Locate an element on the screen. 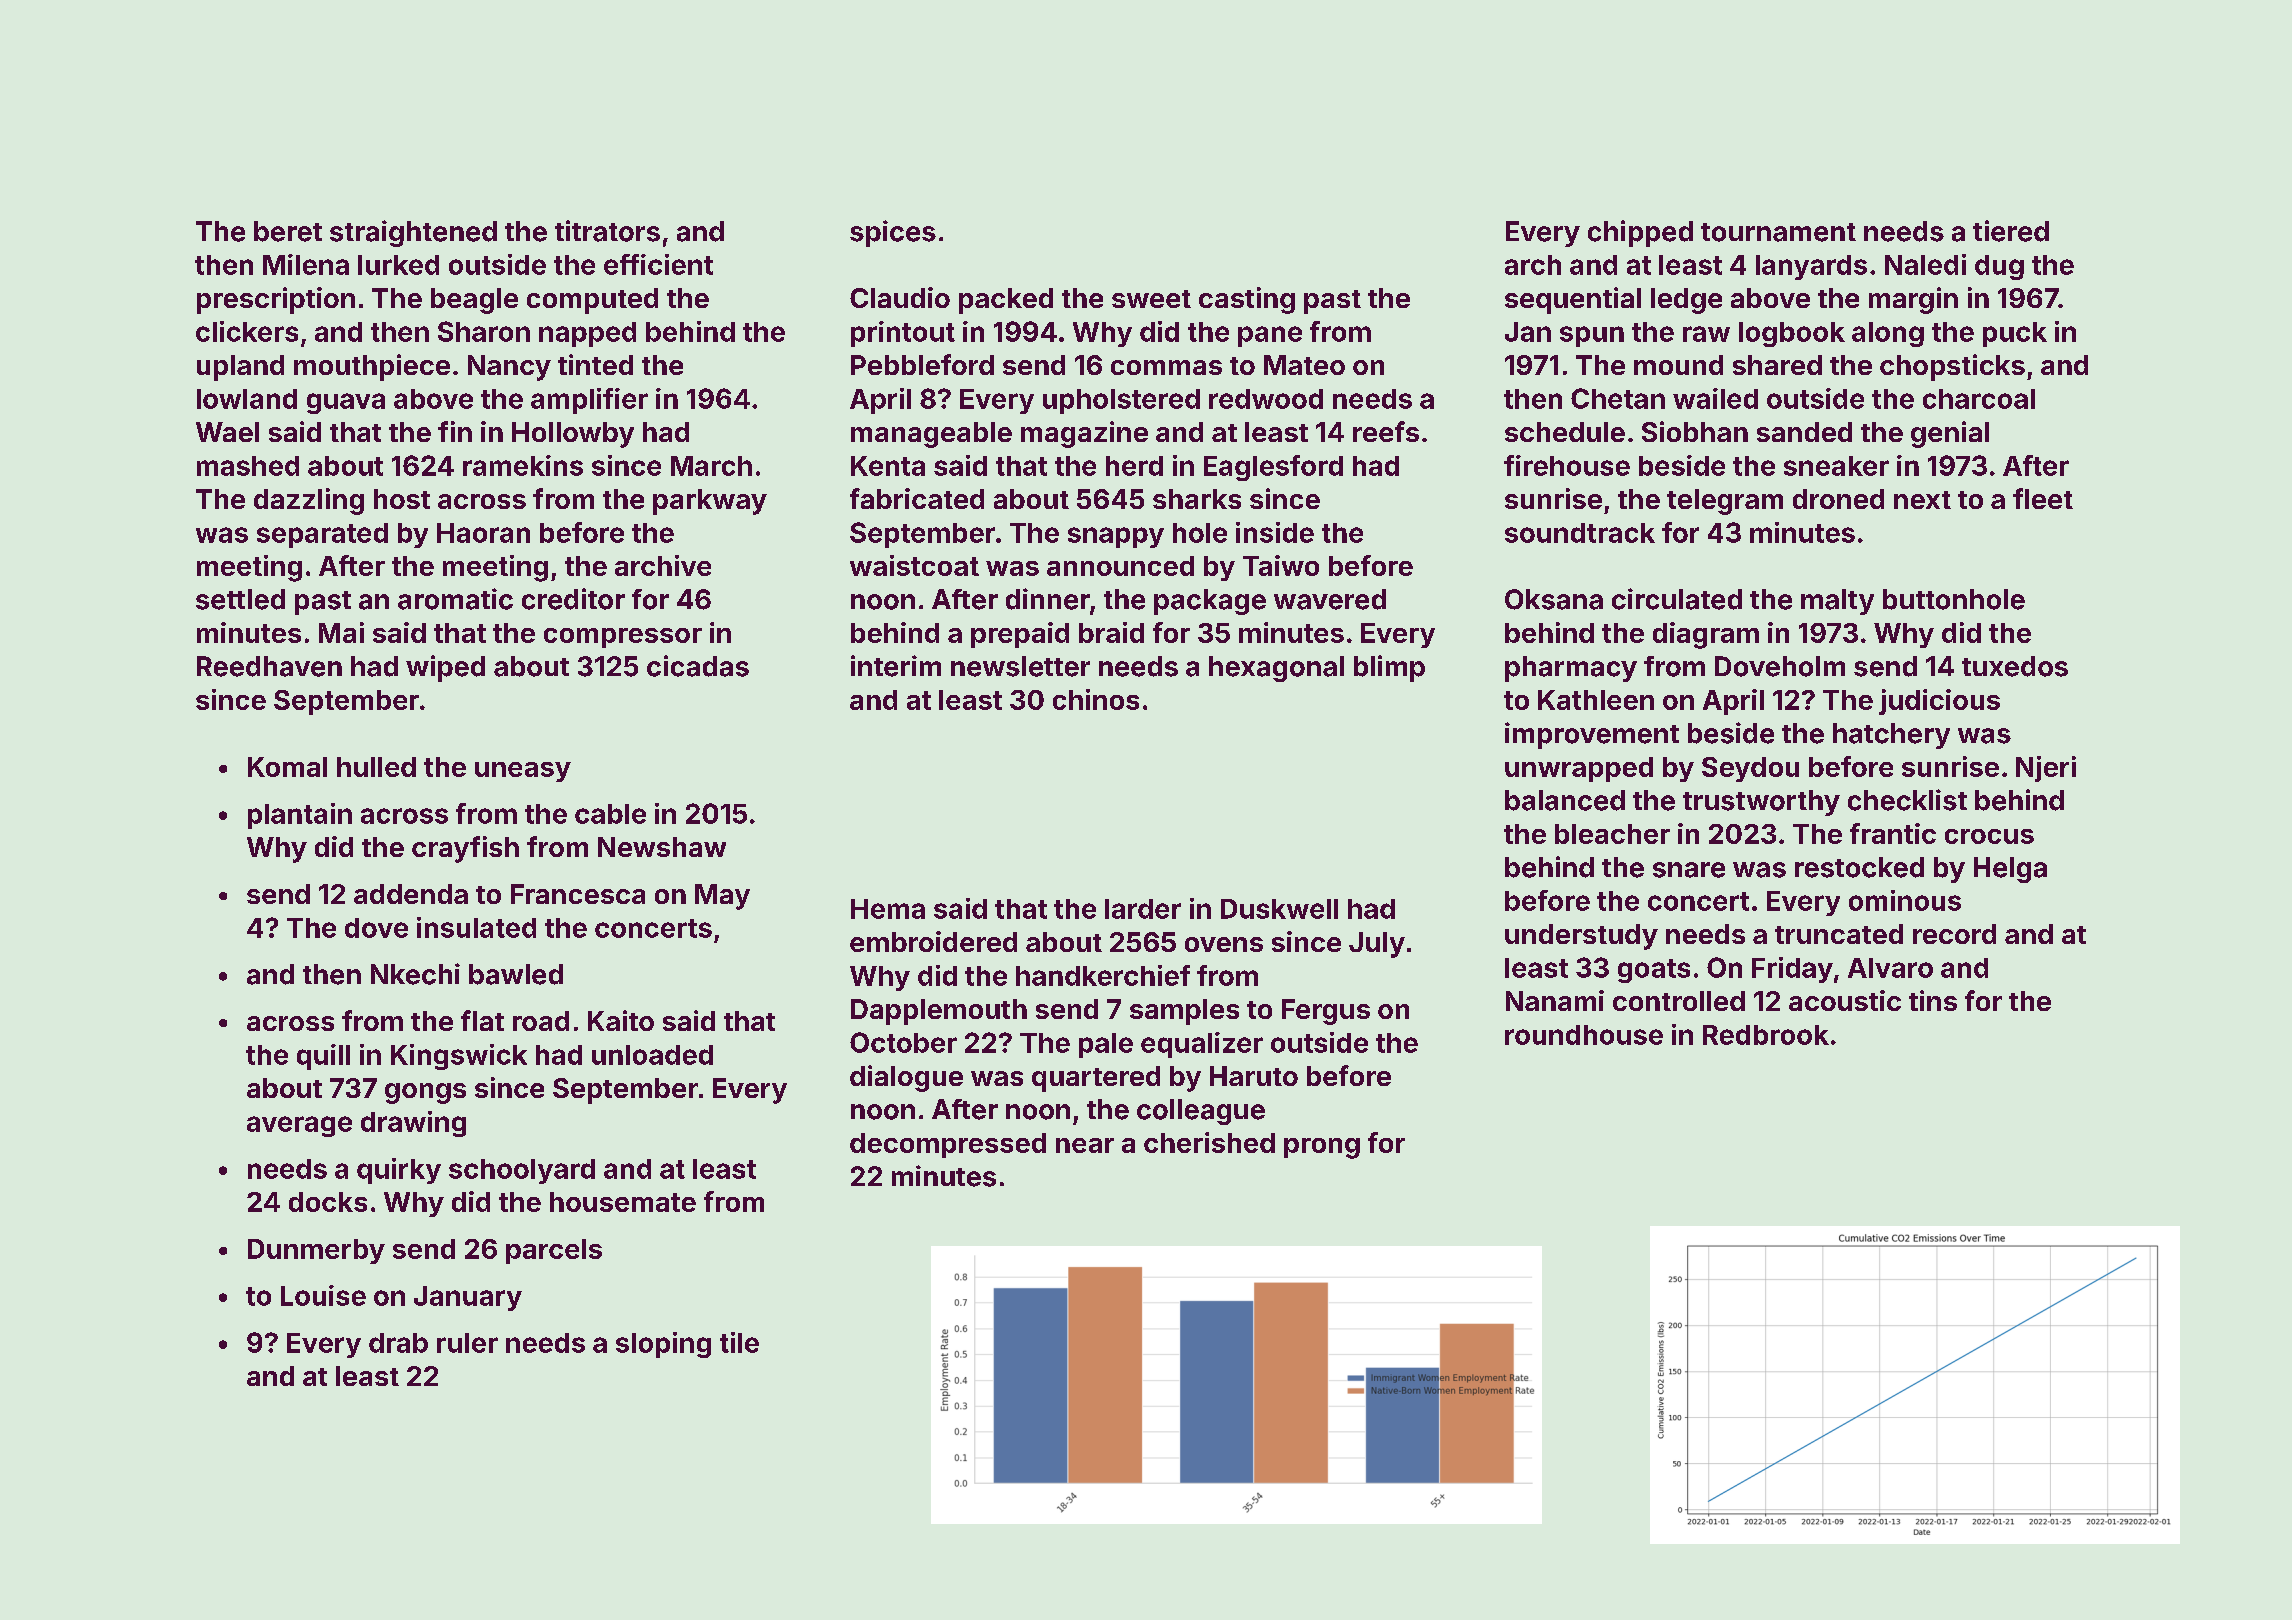  roundhouse is located at coordinates (1584, 1035).
